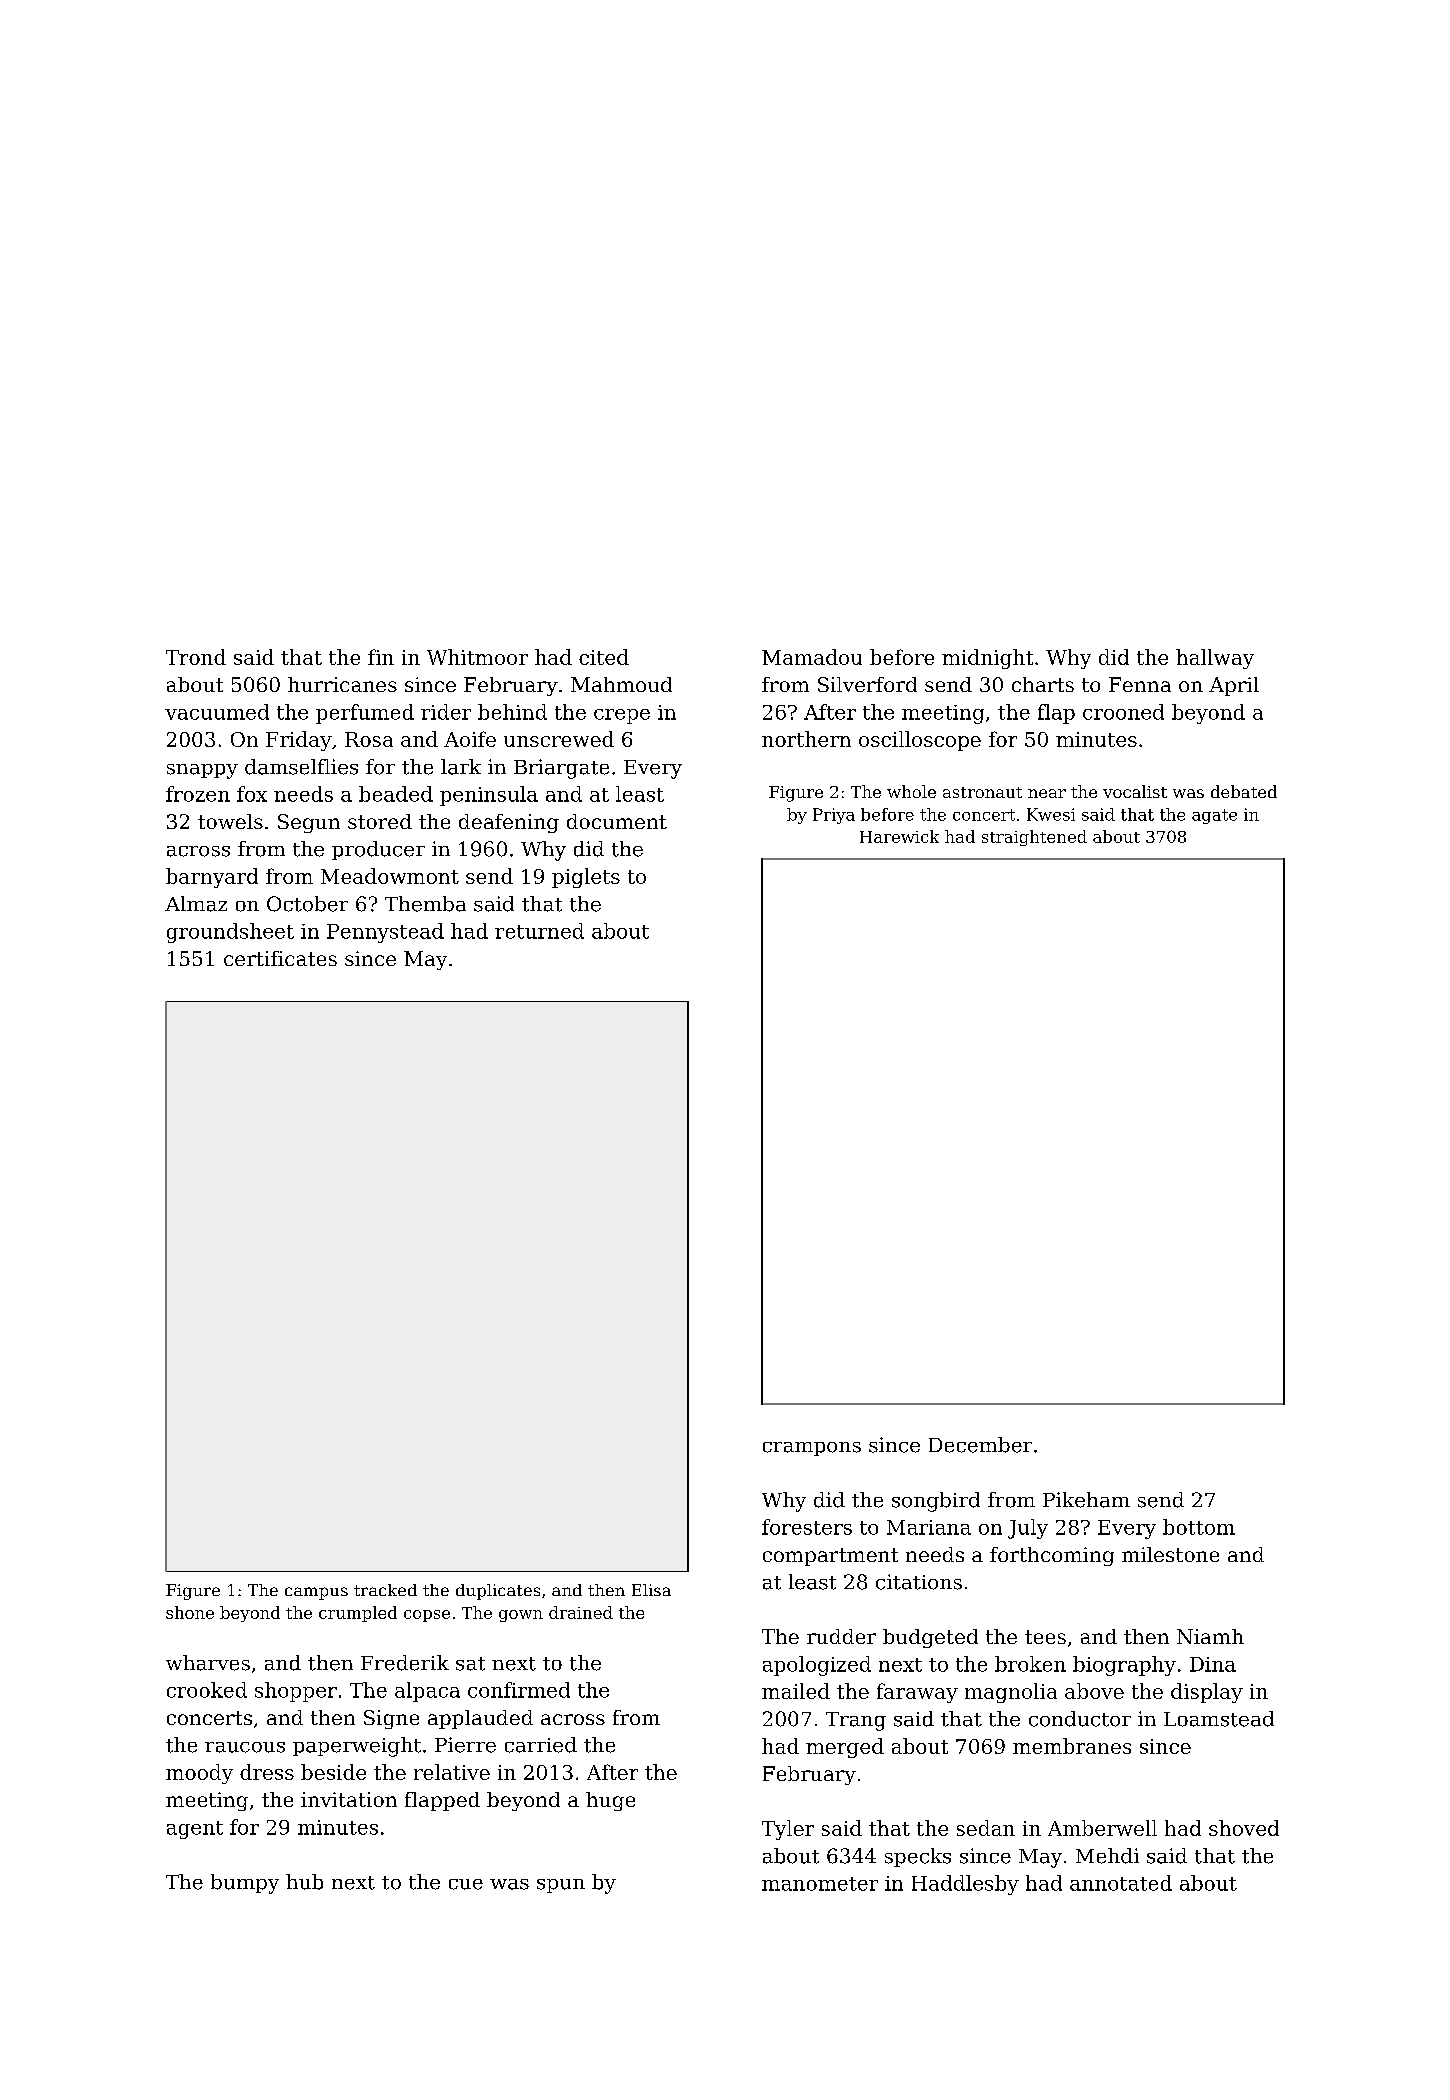 The image size is (1450, 2100). I want to click on straightened, so click(1034, 838).
